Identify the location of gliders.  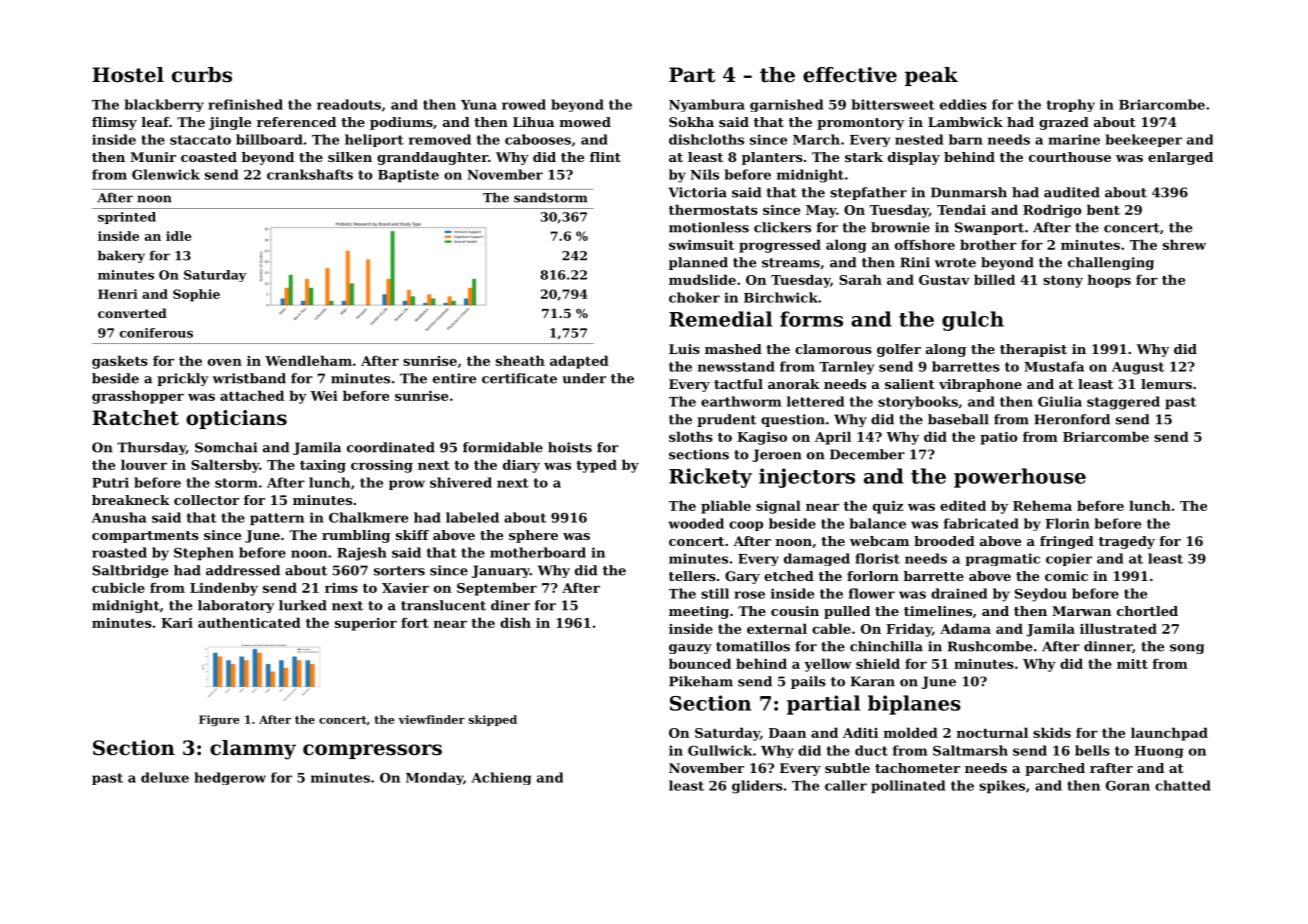
(757, 787).
